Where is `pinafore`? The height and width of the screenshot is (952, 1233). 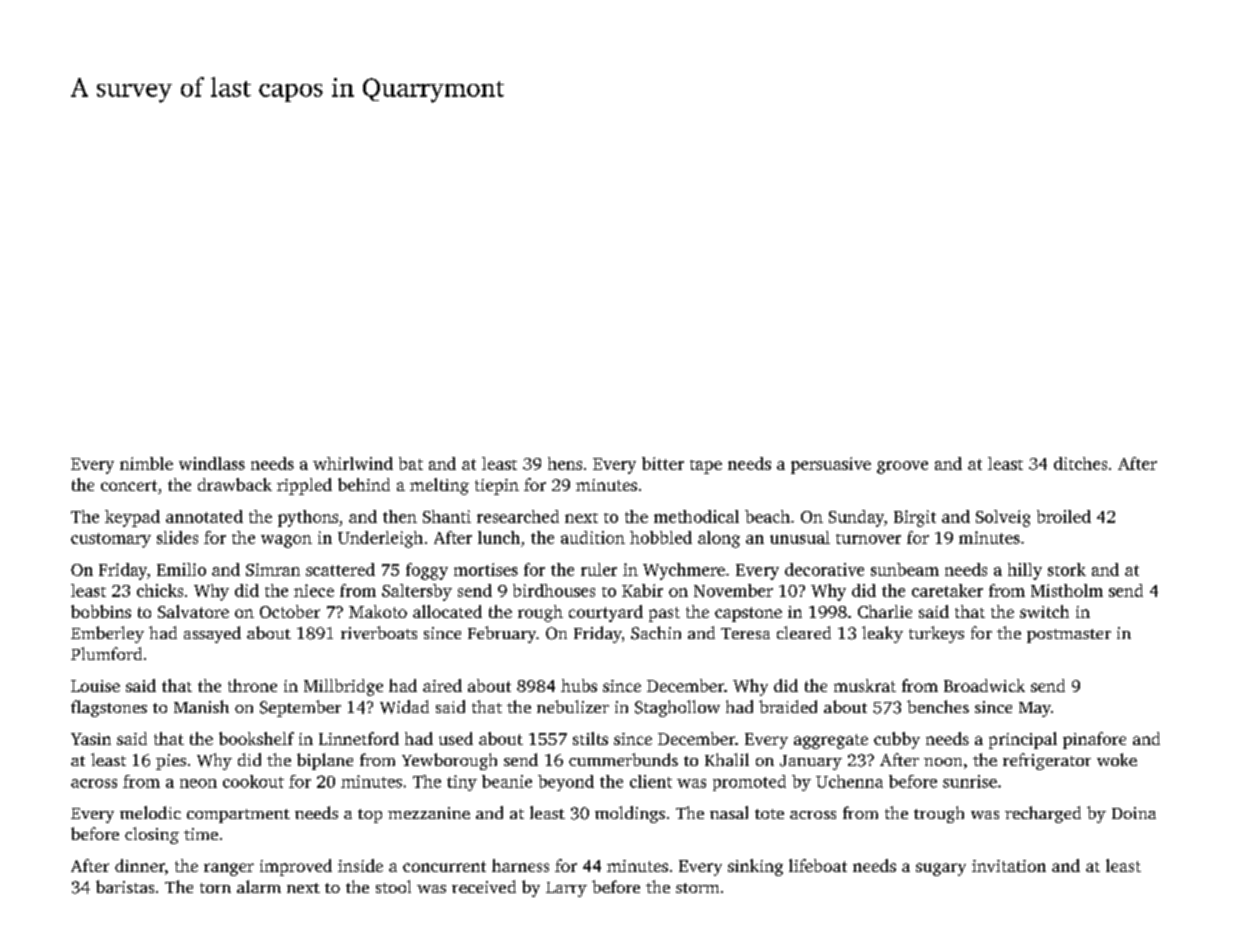
pinafore is located at coordinates (1094, 740).
